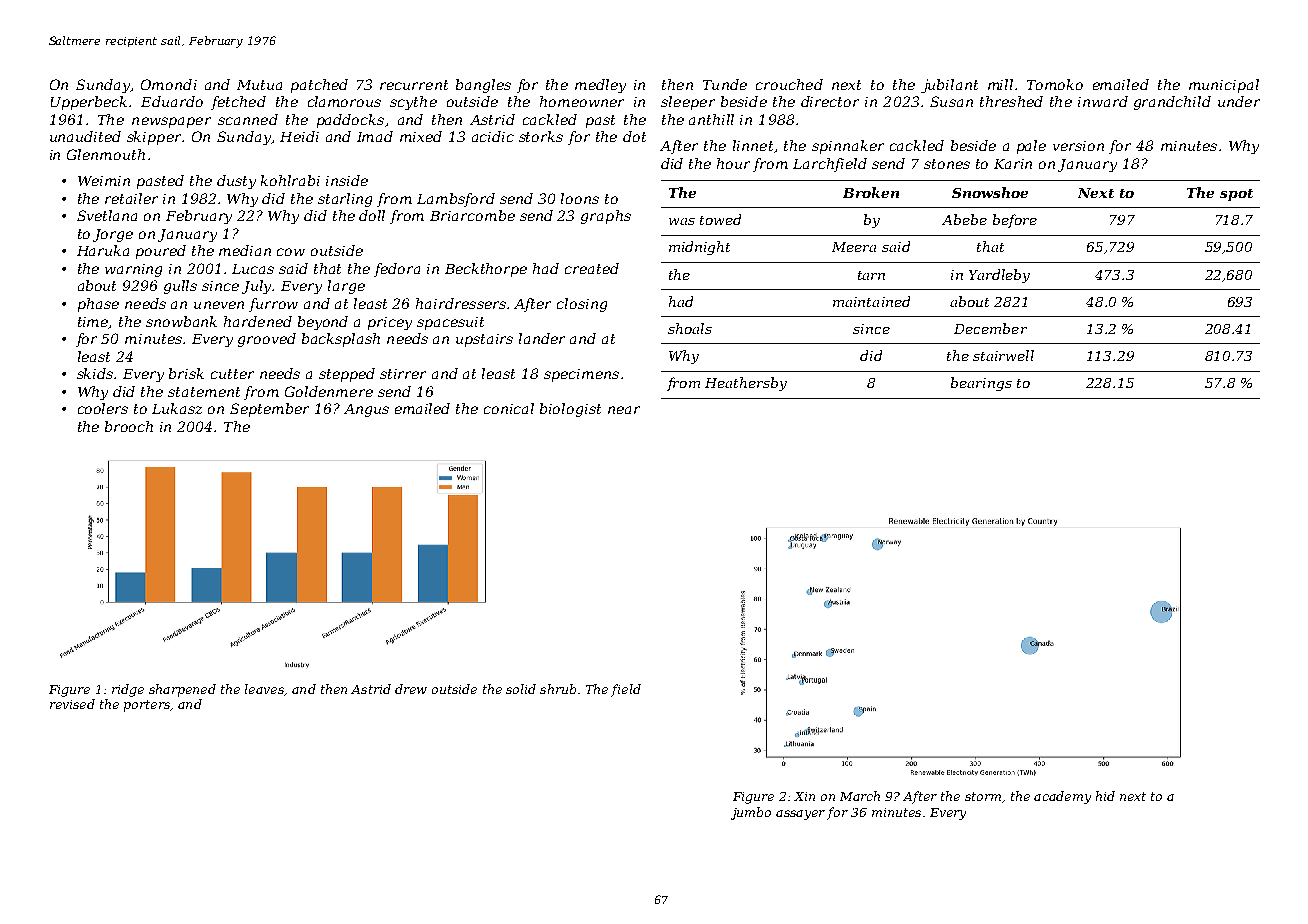 The height and width of the screenshot is (924, 1308). Describe the element at coordinates (264, 689) in the screenshot. I see `leaves` at that location.
